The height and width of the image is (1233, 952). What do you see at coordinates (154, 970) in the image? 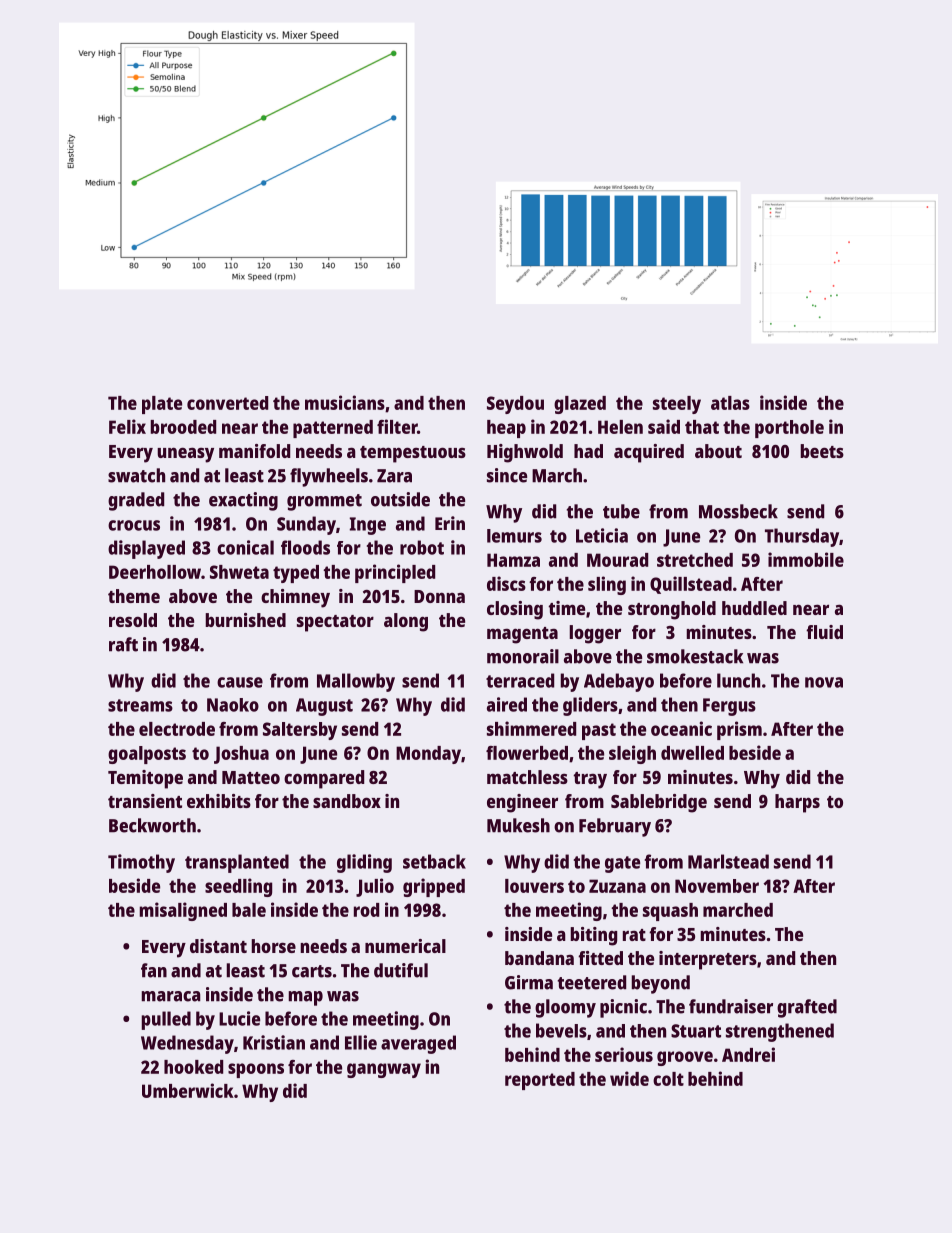
I see `fan` at bounding box center [154, 970].
